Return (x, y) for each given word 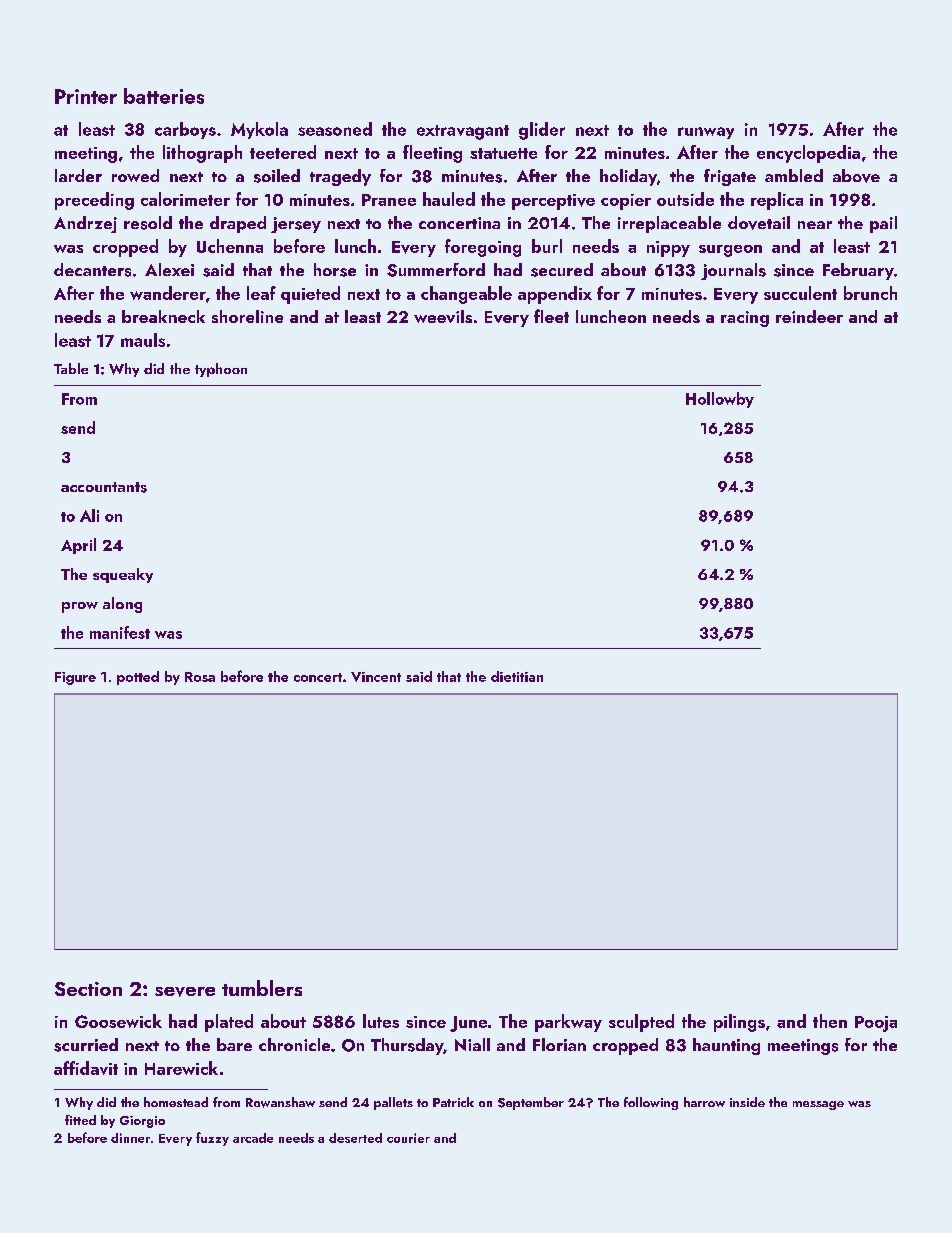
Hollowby (720, 400)
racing (745, 319)
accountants (104, 487)
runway (706, 133)
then (830, 1021)
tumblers (262, 988)
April (78, 546)
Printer (86, 96)
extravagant (463, 132)
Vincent (376, 677)
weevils (443, 316)
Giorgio (142, 1122)
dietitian (517, 676)
